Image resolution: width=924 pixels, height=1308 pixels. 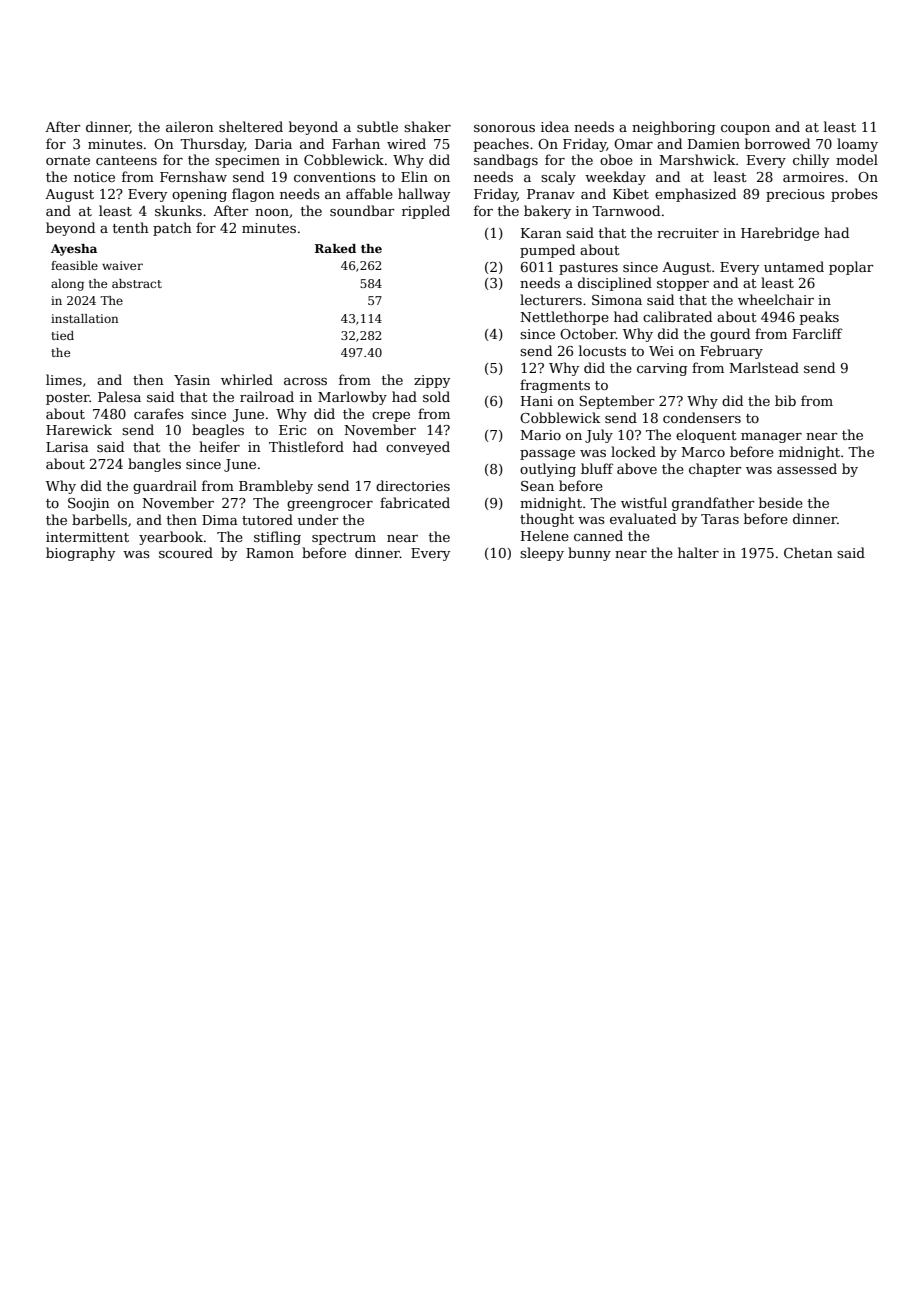 What do you see at coordinates (415, 502) in the screenshot?
I see `fabricated` at bounding box center [415, 502].
